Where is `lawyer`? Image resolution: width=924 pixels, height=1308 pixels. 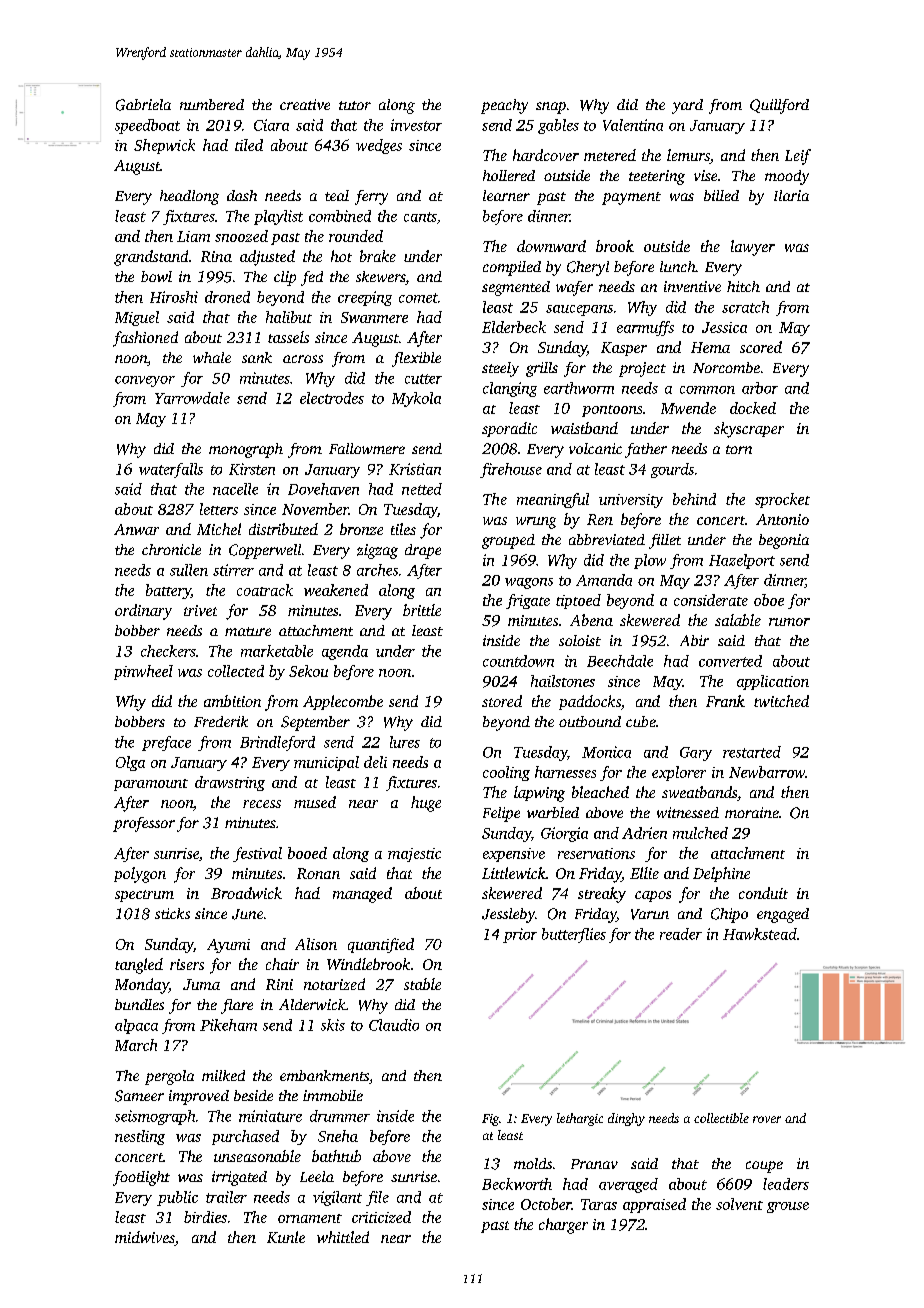
lawyer is located at coordinates (753, 248).
